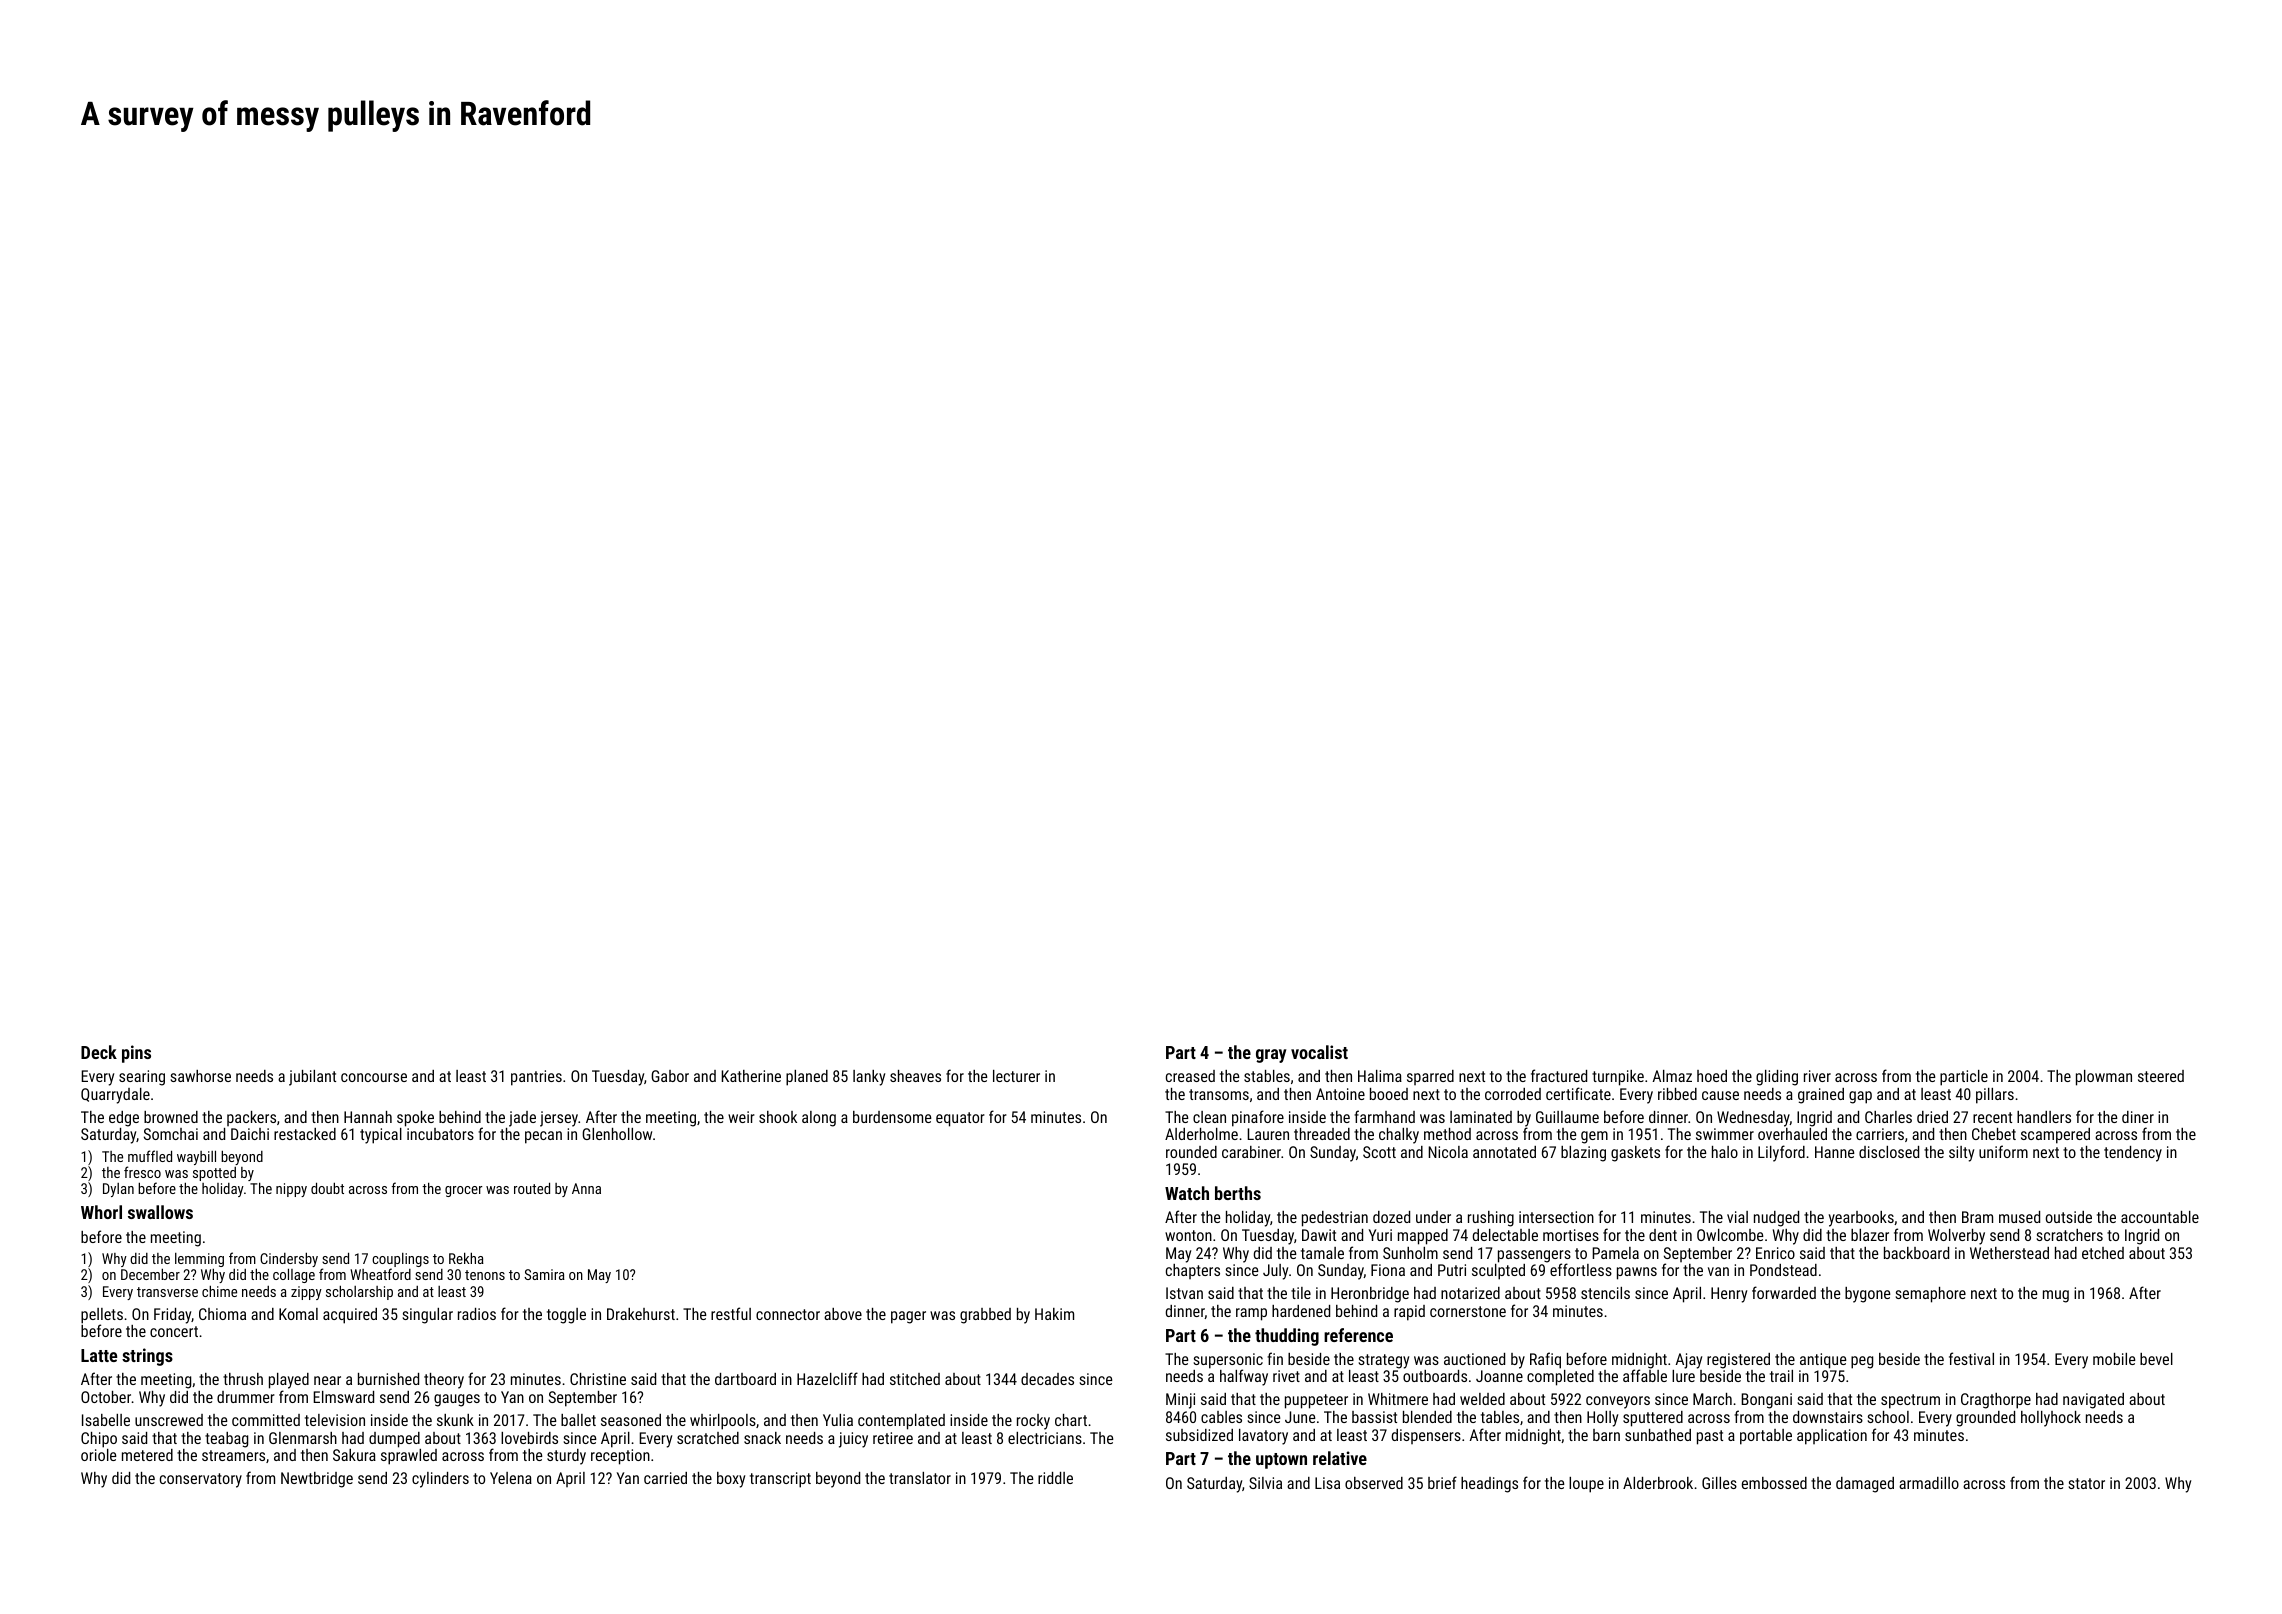  What do you see at coordinates (1193, 1271) in the screenshot?
I see `chapters` at bounding box center [1193, 1271].
